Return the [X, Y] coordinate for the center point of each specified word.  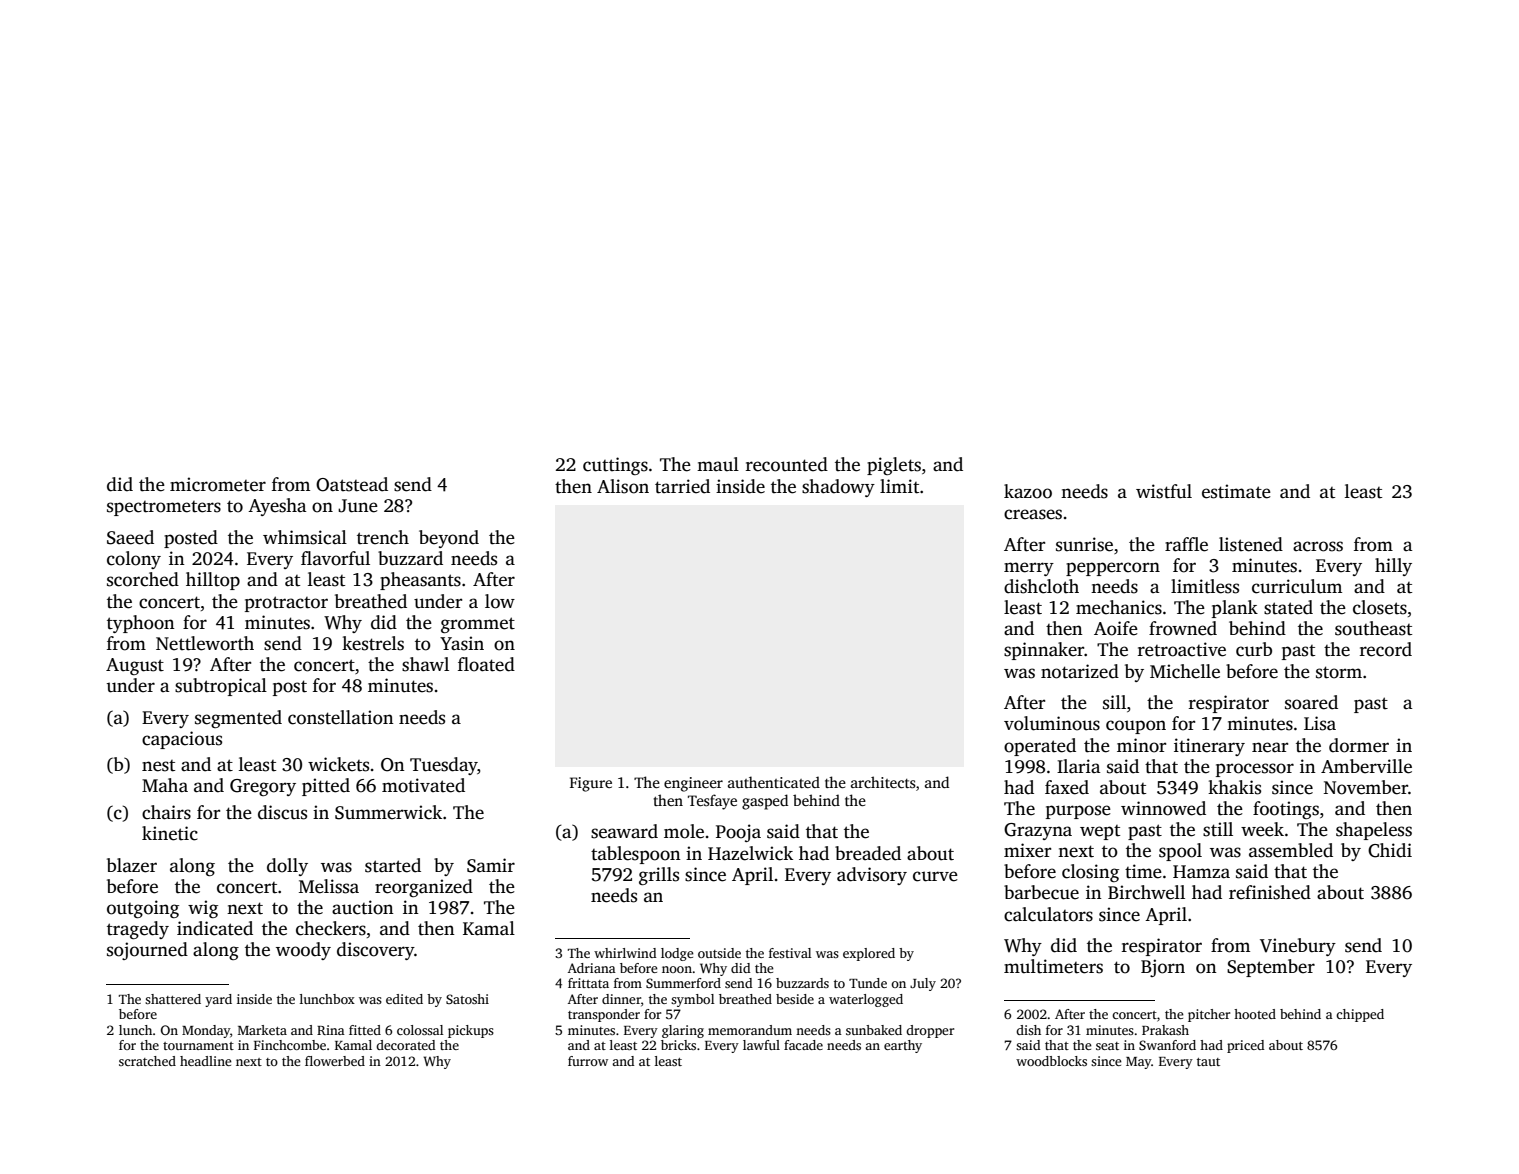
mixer [1027, 850]
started [393, 865]
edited [404, 999]
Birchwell [1146, 892]
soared [1311, 702]
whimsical [305, 537]
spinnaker [1044, 651]
